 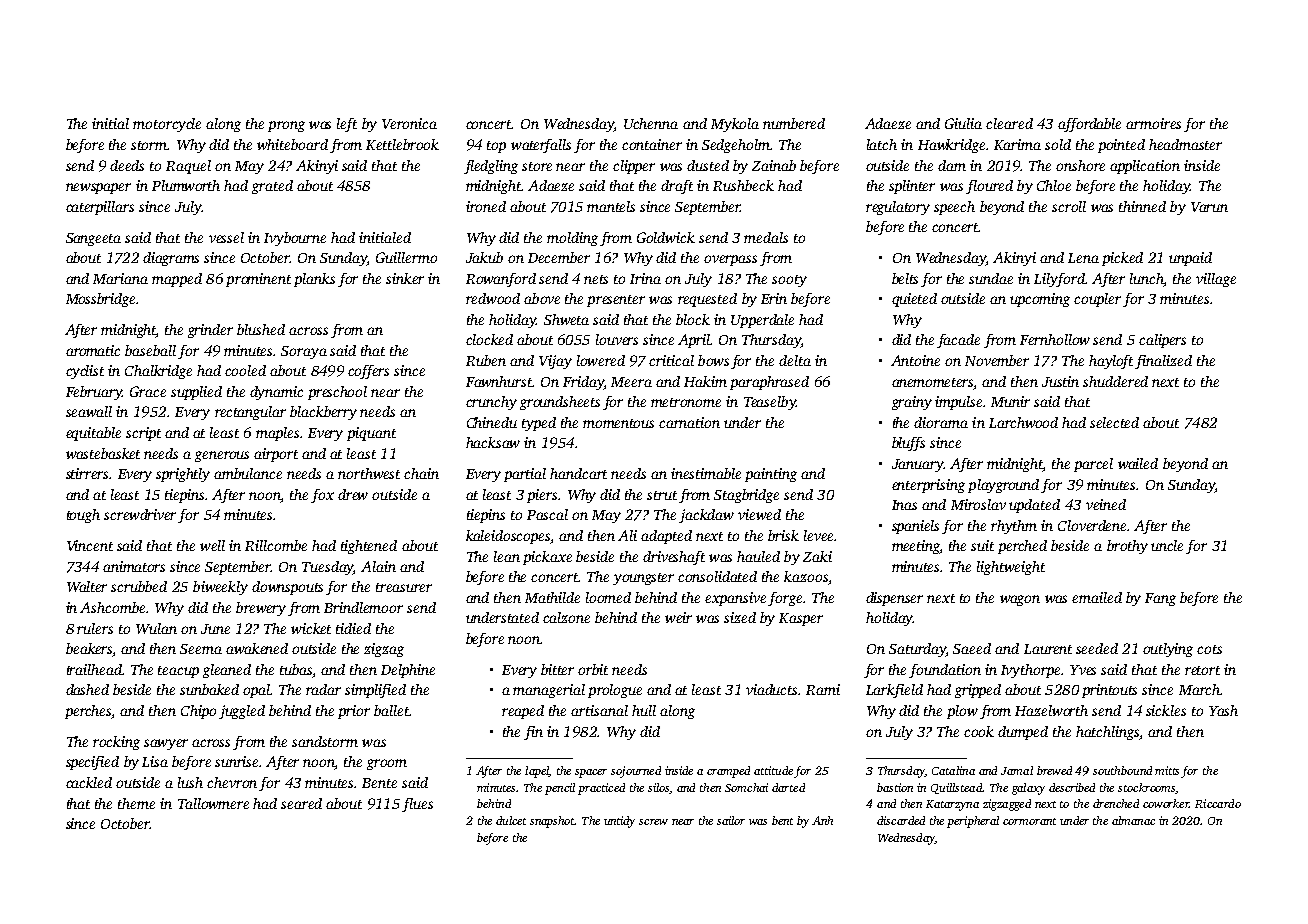 I want to click on Giulia, so click(x=963, y=123).
